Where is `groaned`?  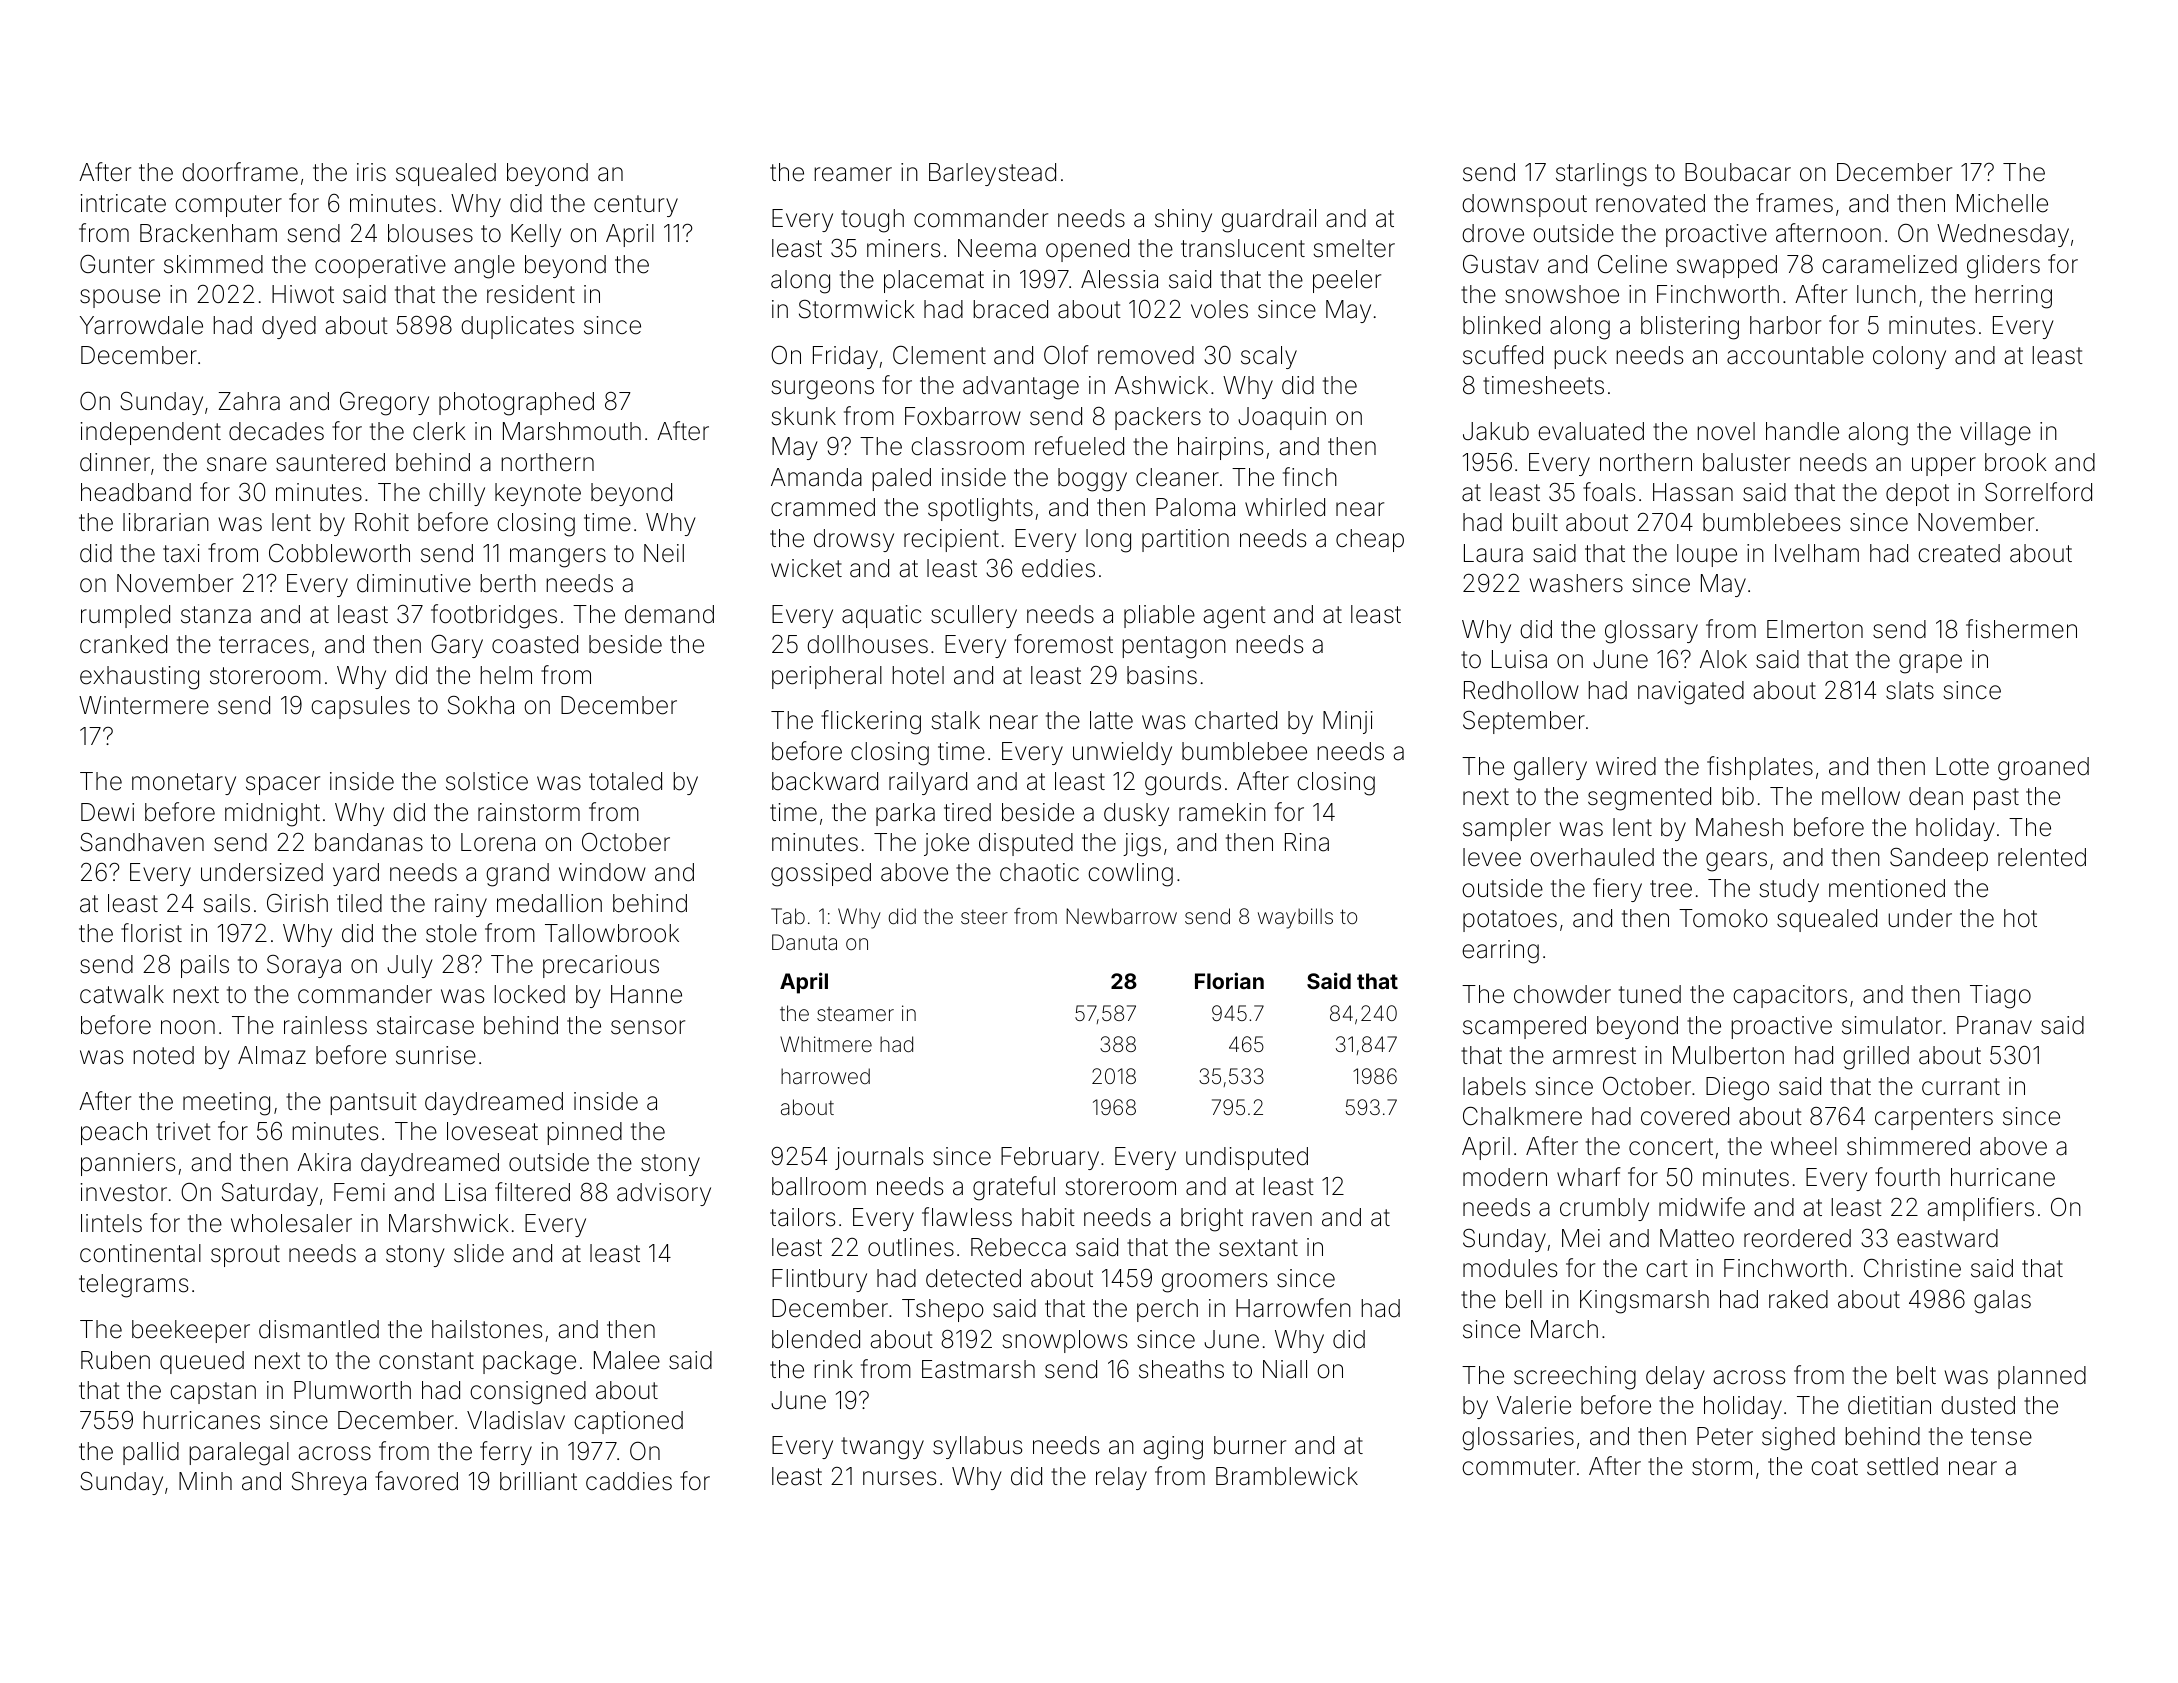
groaned is located at coordinates (2043, 769).
